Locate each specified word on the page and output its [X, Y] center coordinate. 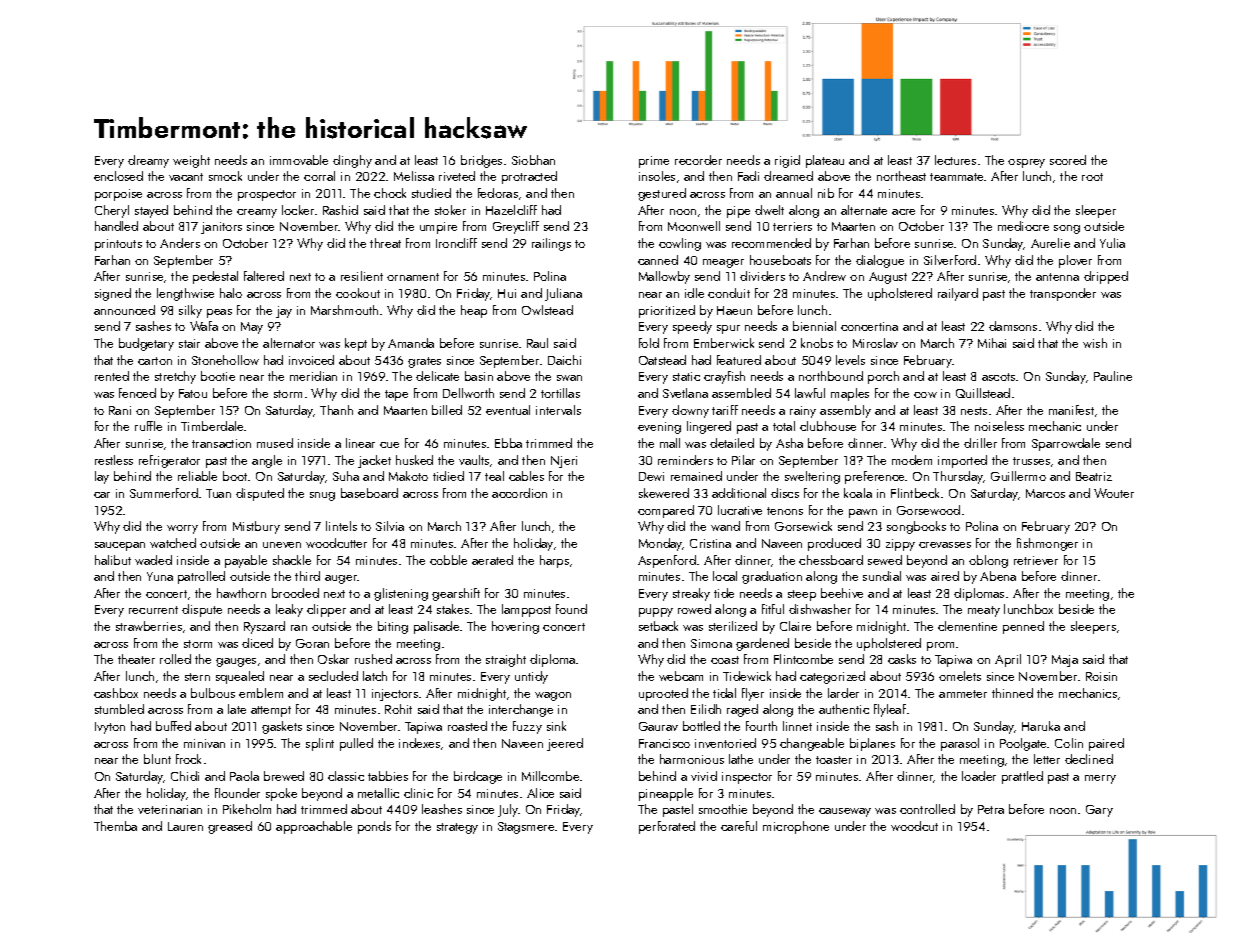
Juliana [563, 294]
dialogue [880, 261]
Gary [1099, 811]
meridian [313, 376]
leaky [289, 610]
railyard [958, 294]
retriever [1036, 560]
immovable [299, 160]
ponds [374, 827]
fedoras [498, 193]
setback [658, 626]
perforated [667, 827]
